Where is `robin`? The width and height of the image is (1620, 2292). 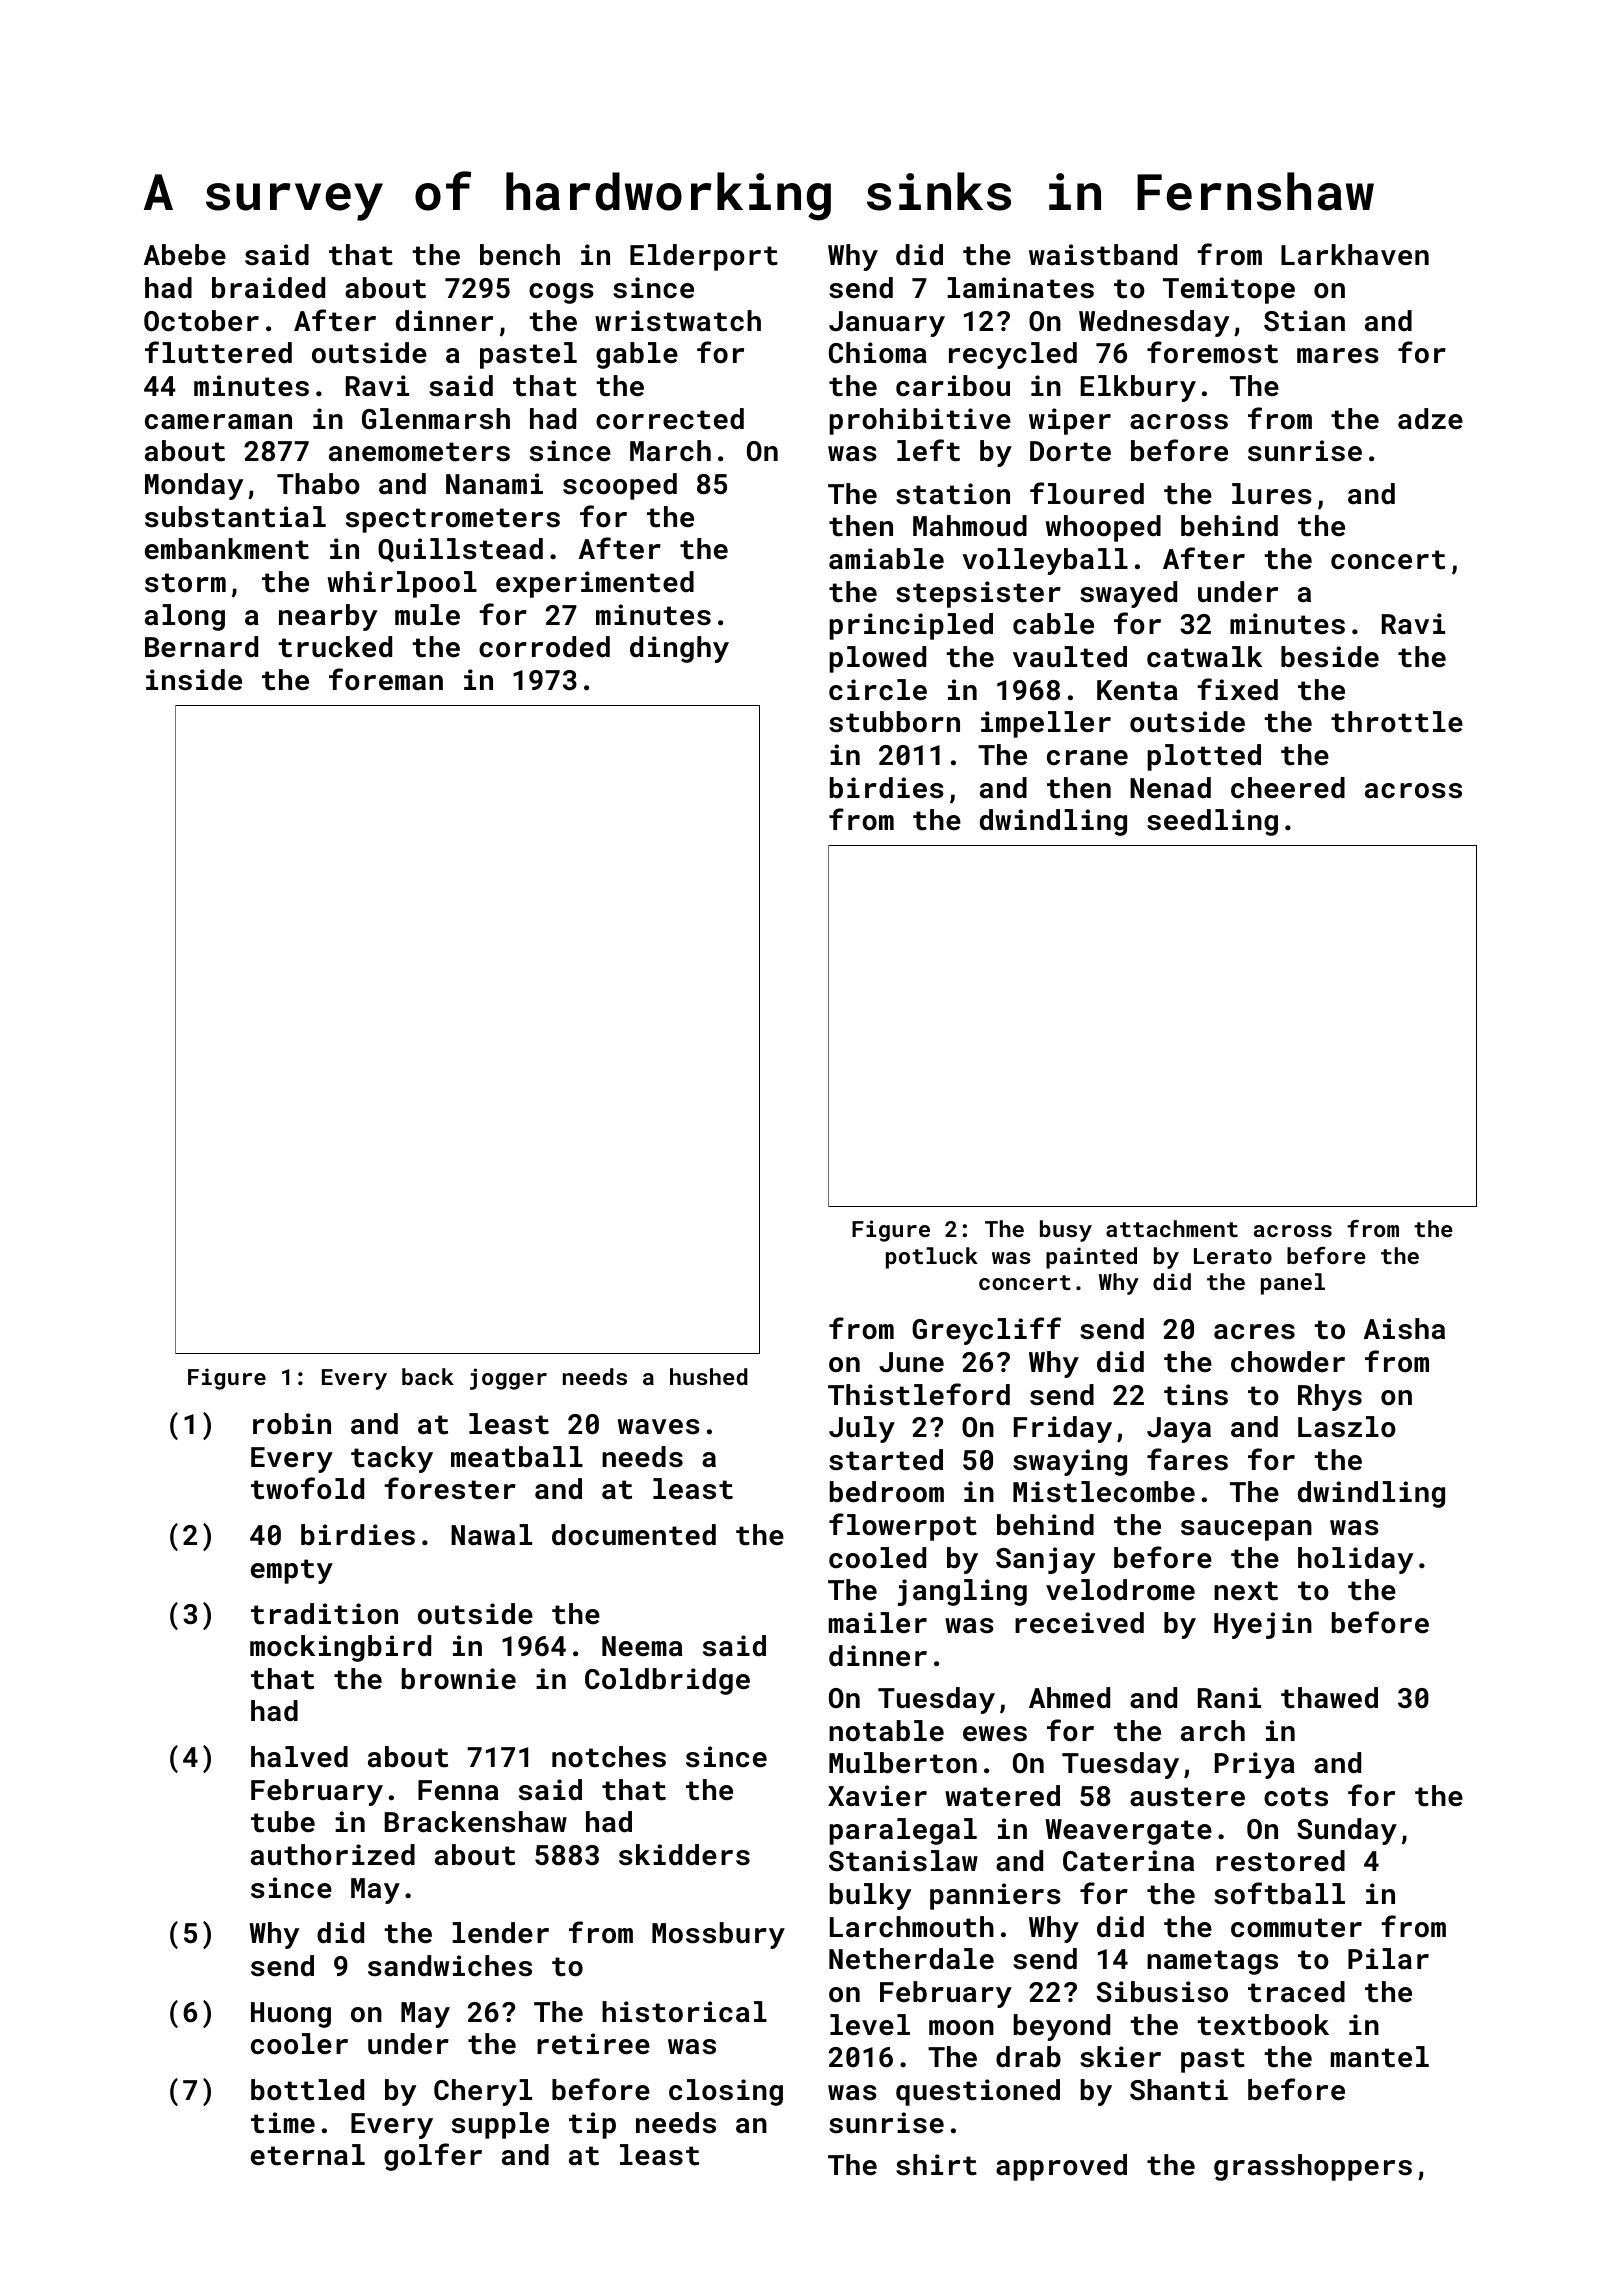
robin is located at coordinates (292, 1424).
